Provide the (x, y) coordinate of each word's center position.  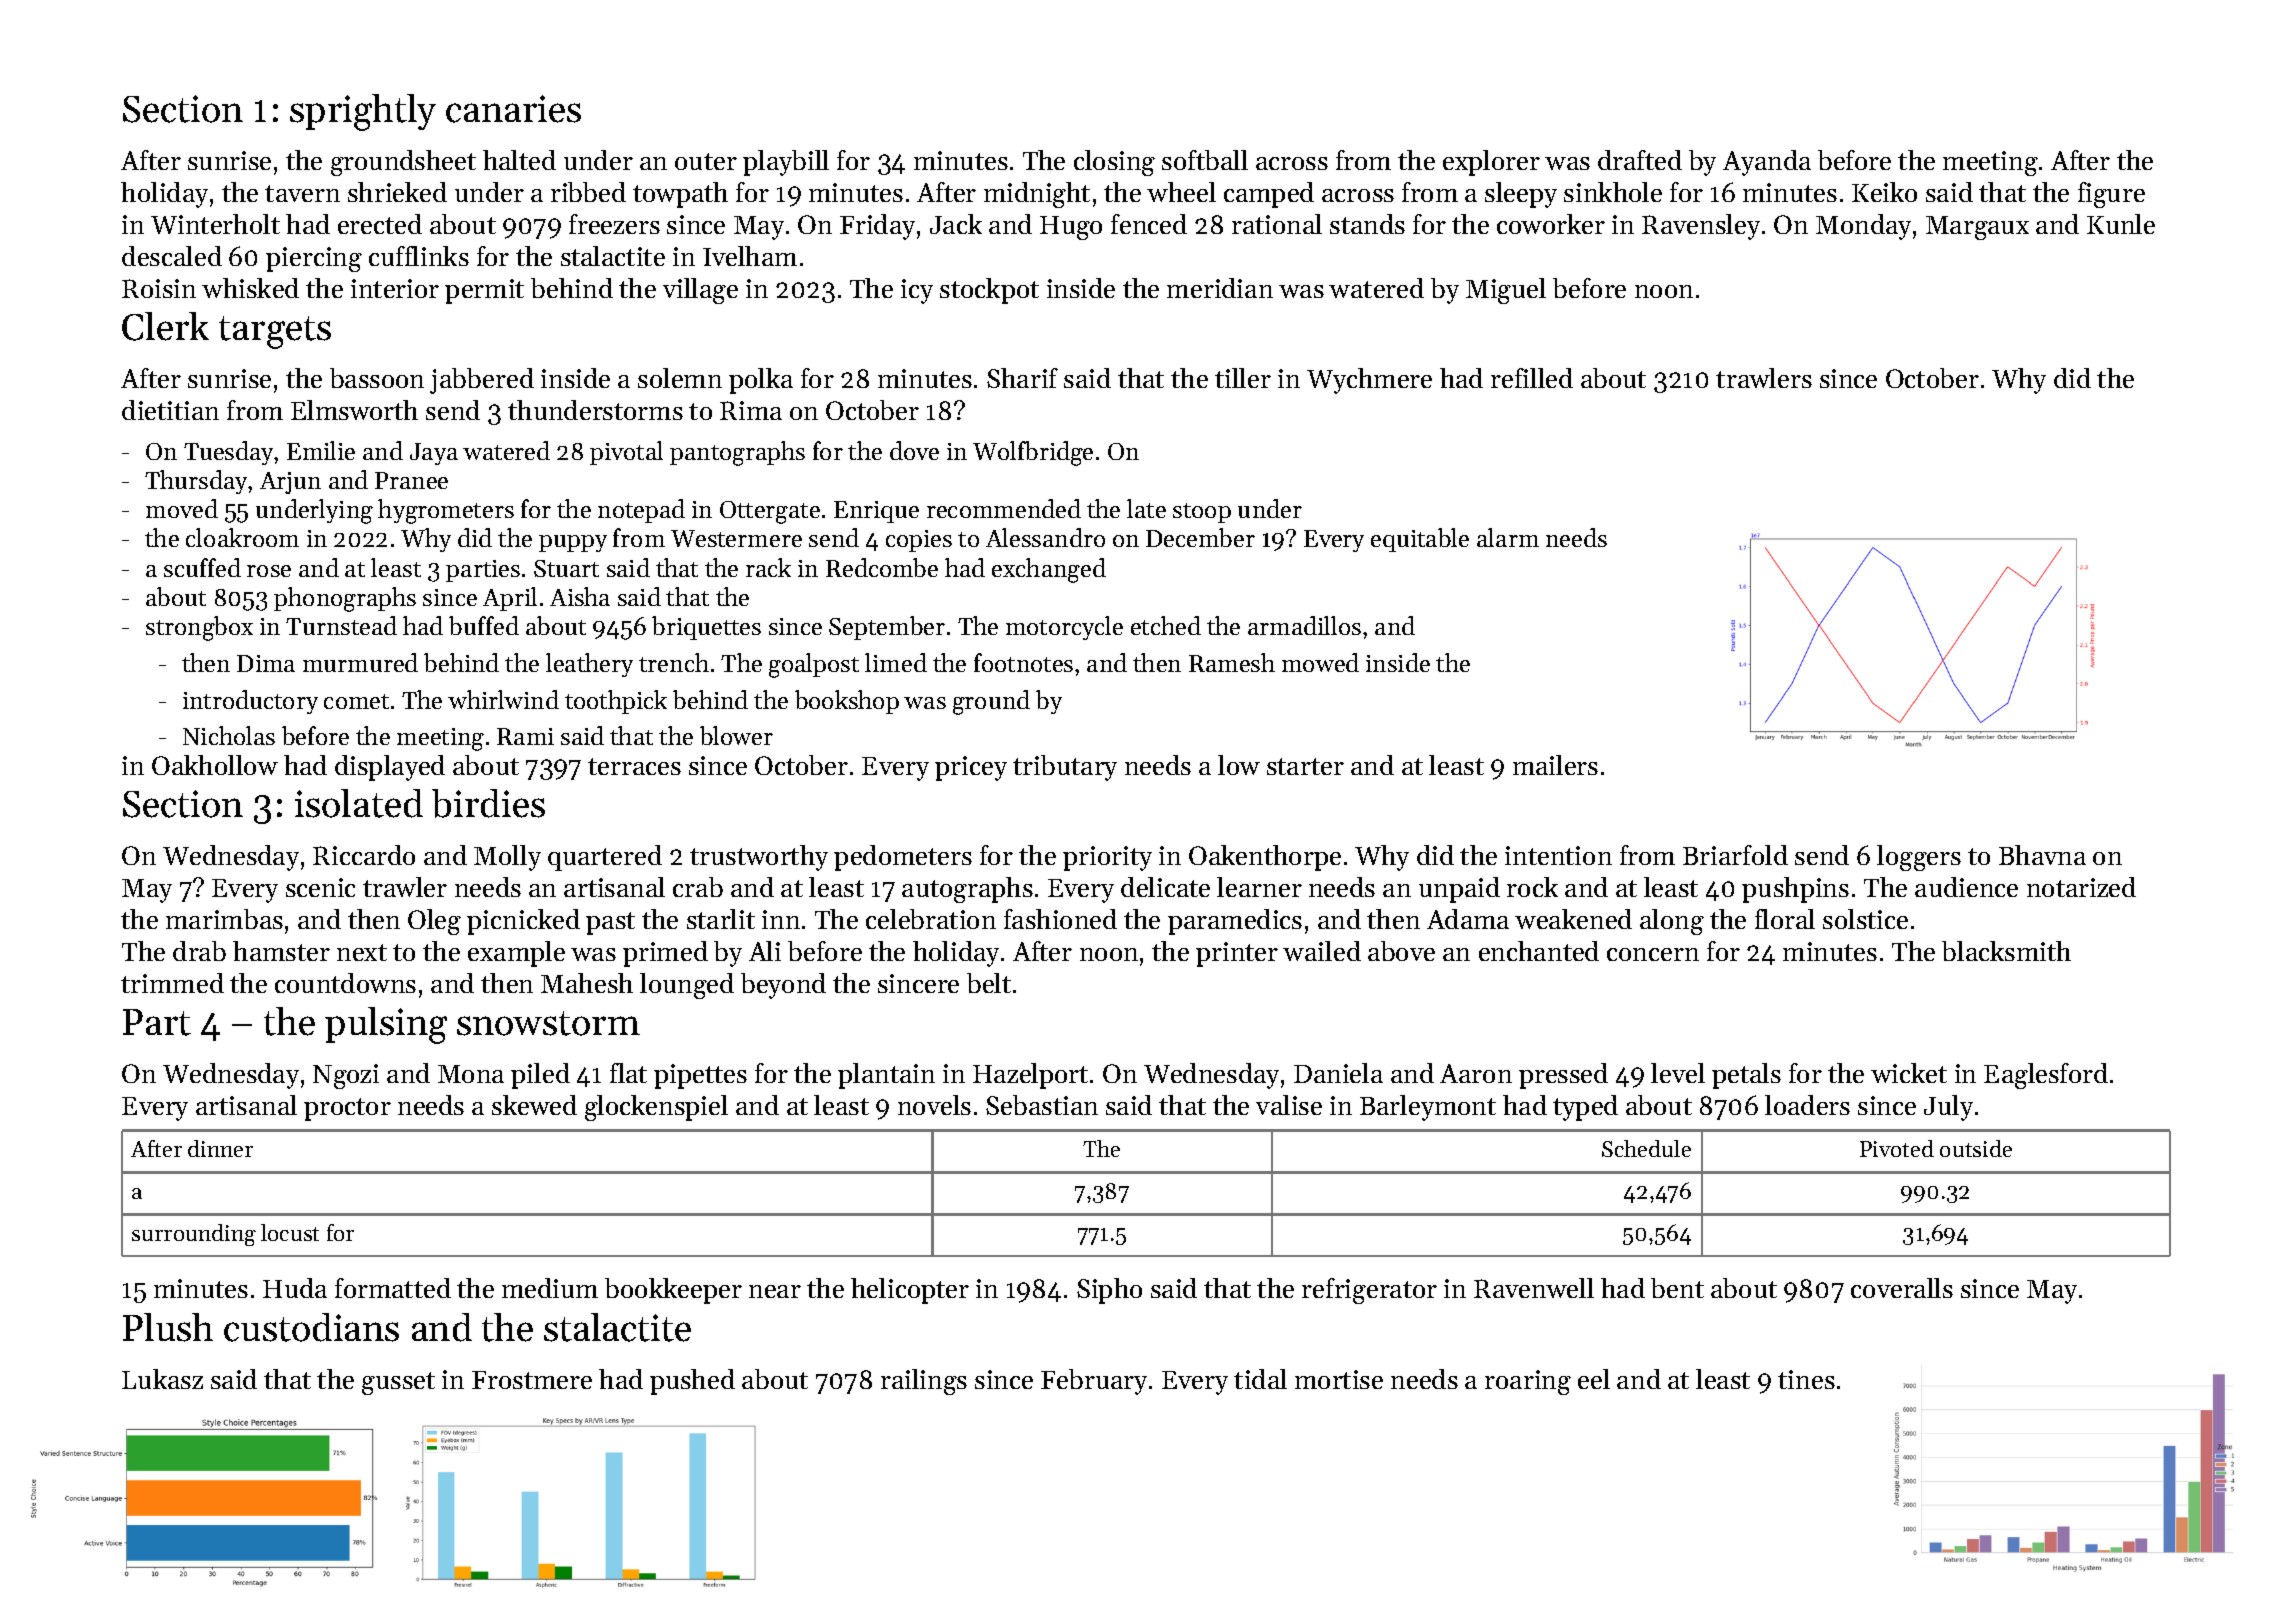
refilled (1532, 378)
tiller (1243, 378)
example (516, 954)
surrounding (194, 1235)
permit (484, 291)
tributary (1065, 768)
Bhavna (2042, 855)
